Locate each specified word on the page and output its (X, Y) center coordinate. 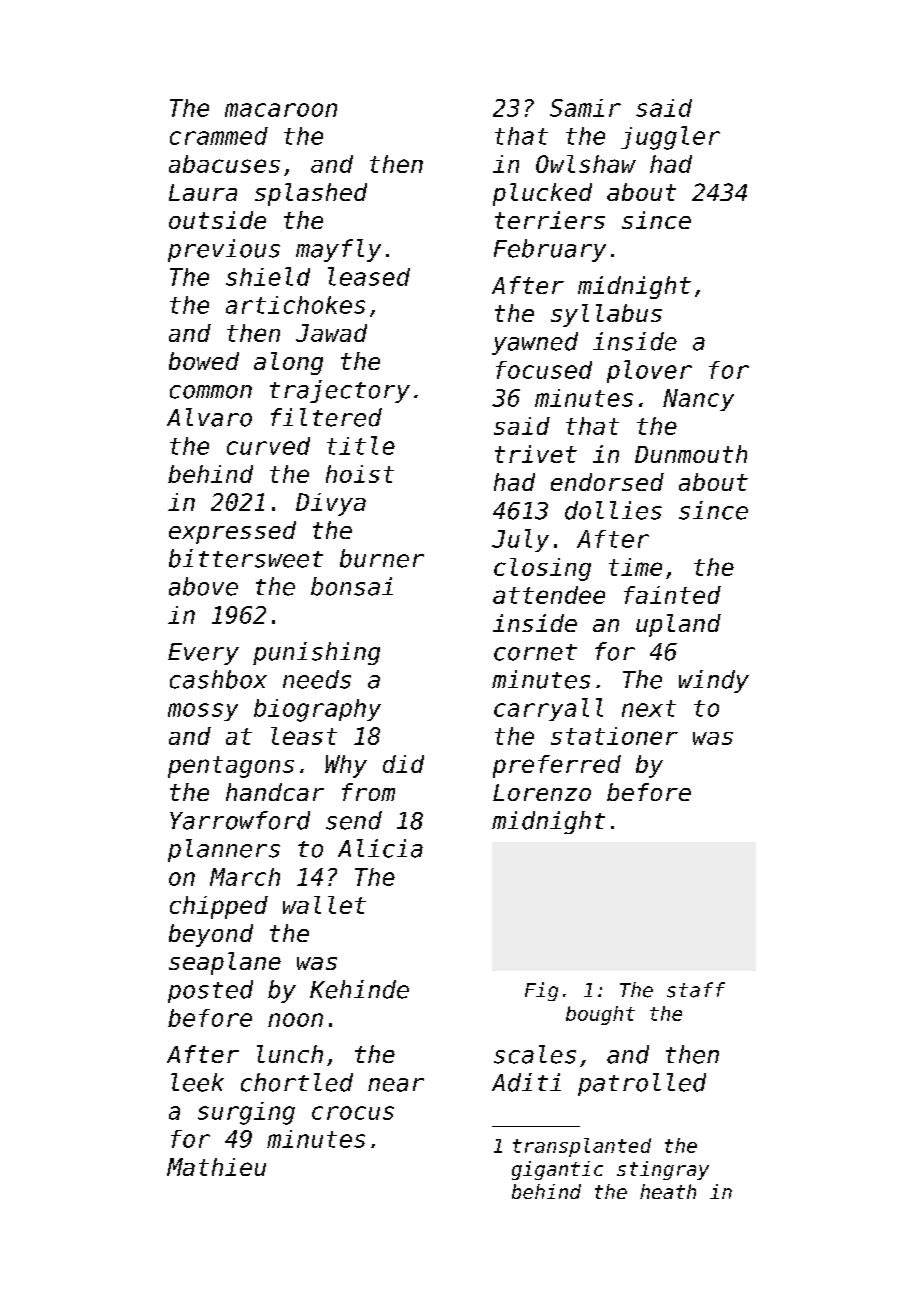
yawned (535, 343)
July (520, 540)
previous (224, 250)
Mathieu (216, 1167)
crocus (353, 1113)
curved (268, 446)
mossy (203, 712)
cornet (535, 652)
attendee (549, 595)
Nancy (698, 400)
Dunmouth (691, 454)
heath (668, 1191)
